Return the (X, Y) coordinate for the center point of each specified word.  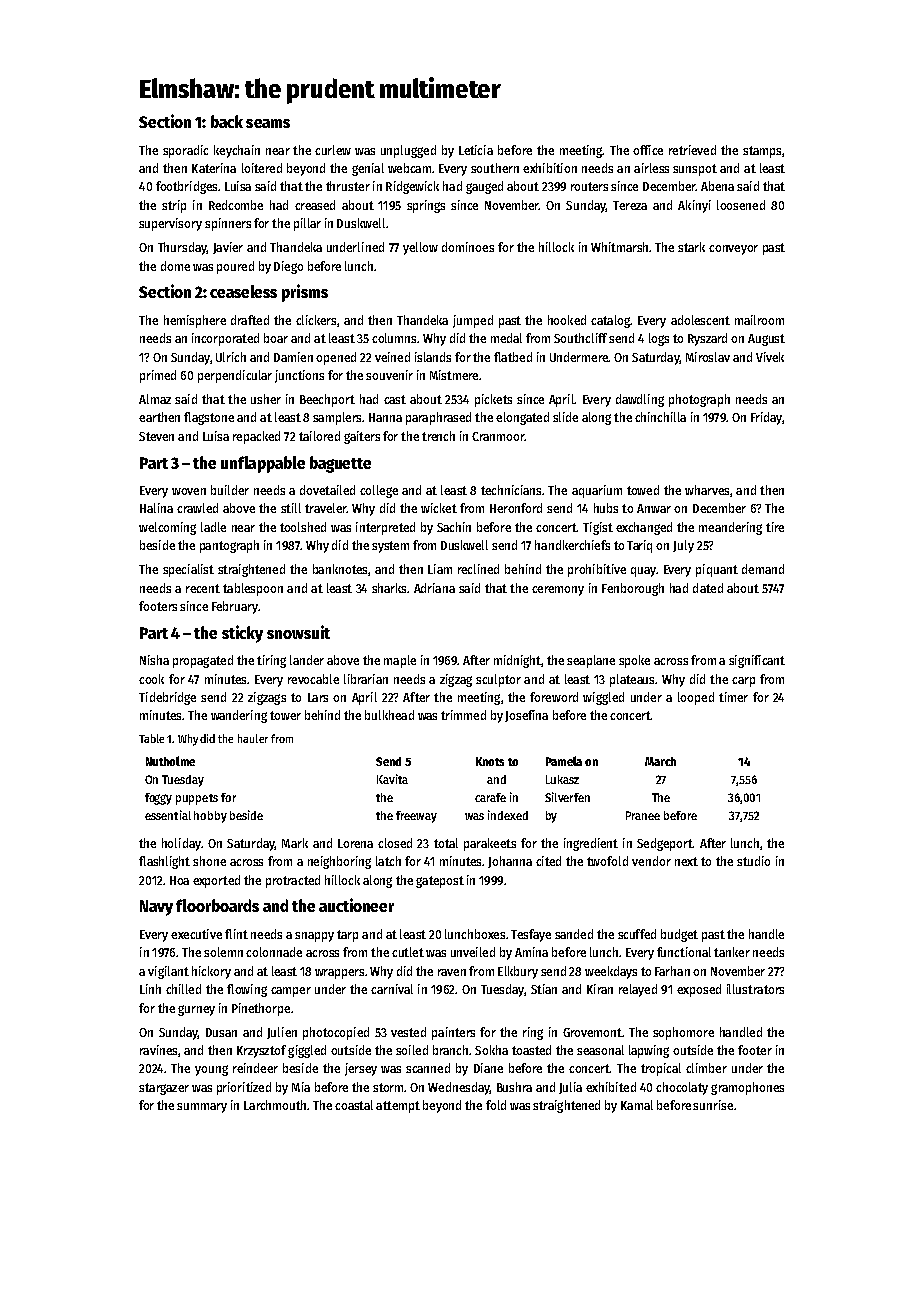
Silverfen (567, 797)
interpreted (385, 528)
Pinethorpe (261, 1009)
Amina (531, 952)
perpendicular (235, 376)
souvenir (389, 375)
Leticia (476, 150)
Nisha (154, 660)
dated (708, 588)
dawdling (640, 400)
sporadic (185, 151)
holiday (181, 844)
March (660, 761)
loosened (741, 205)
